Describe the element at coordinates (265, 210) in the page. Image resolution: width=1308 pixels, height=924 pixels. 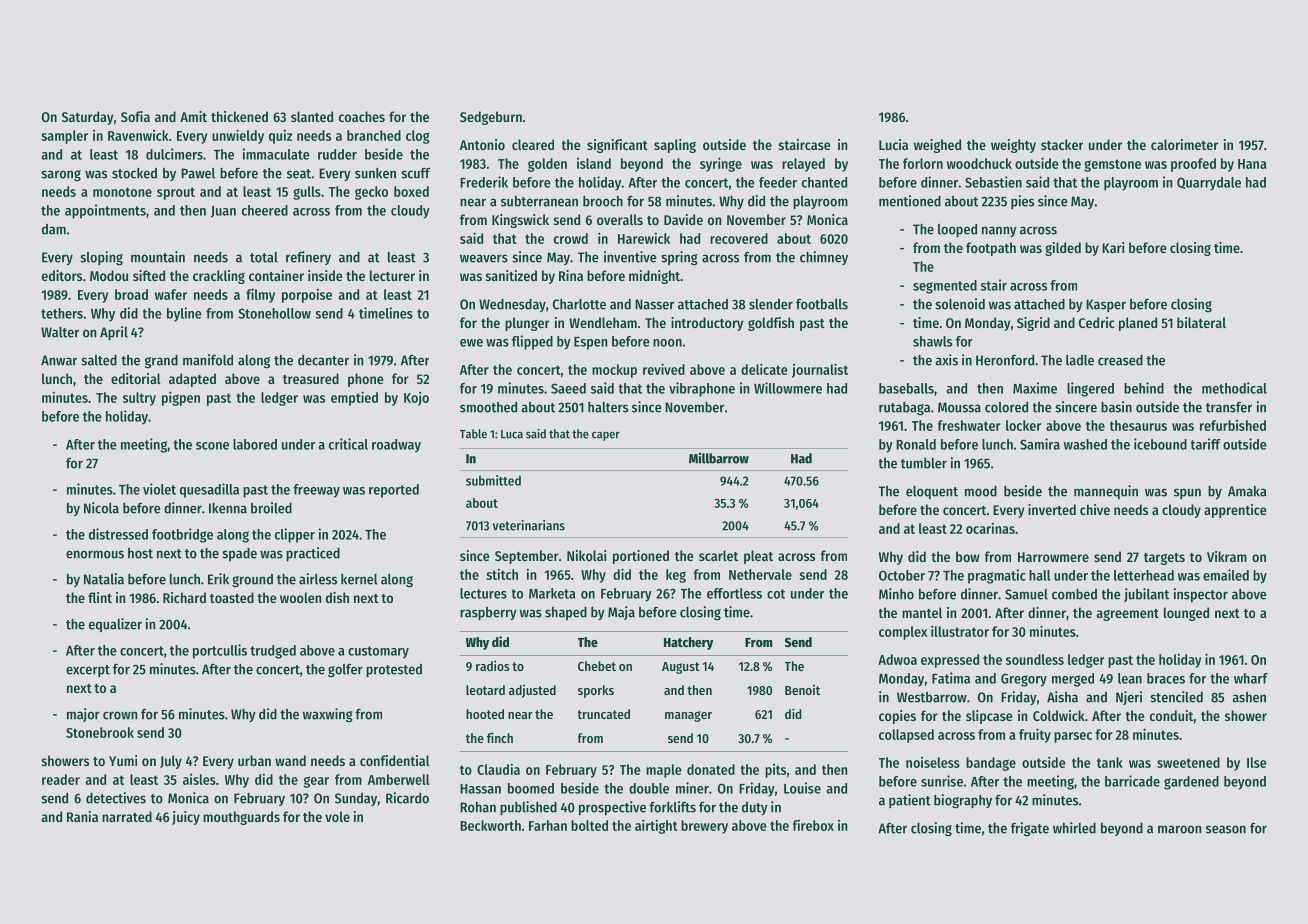
I see `cheered` at that location.
